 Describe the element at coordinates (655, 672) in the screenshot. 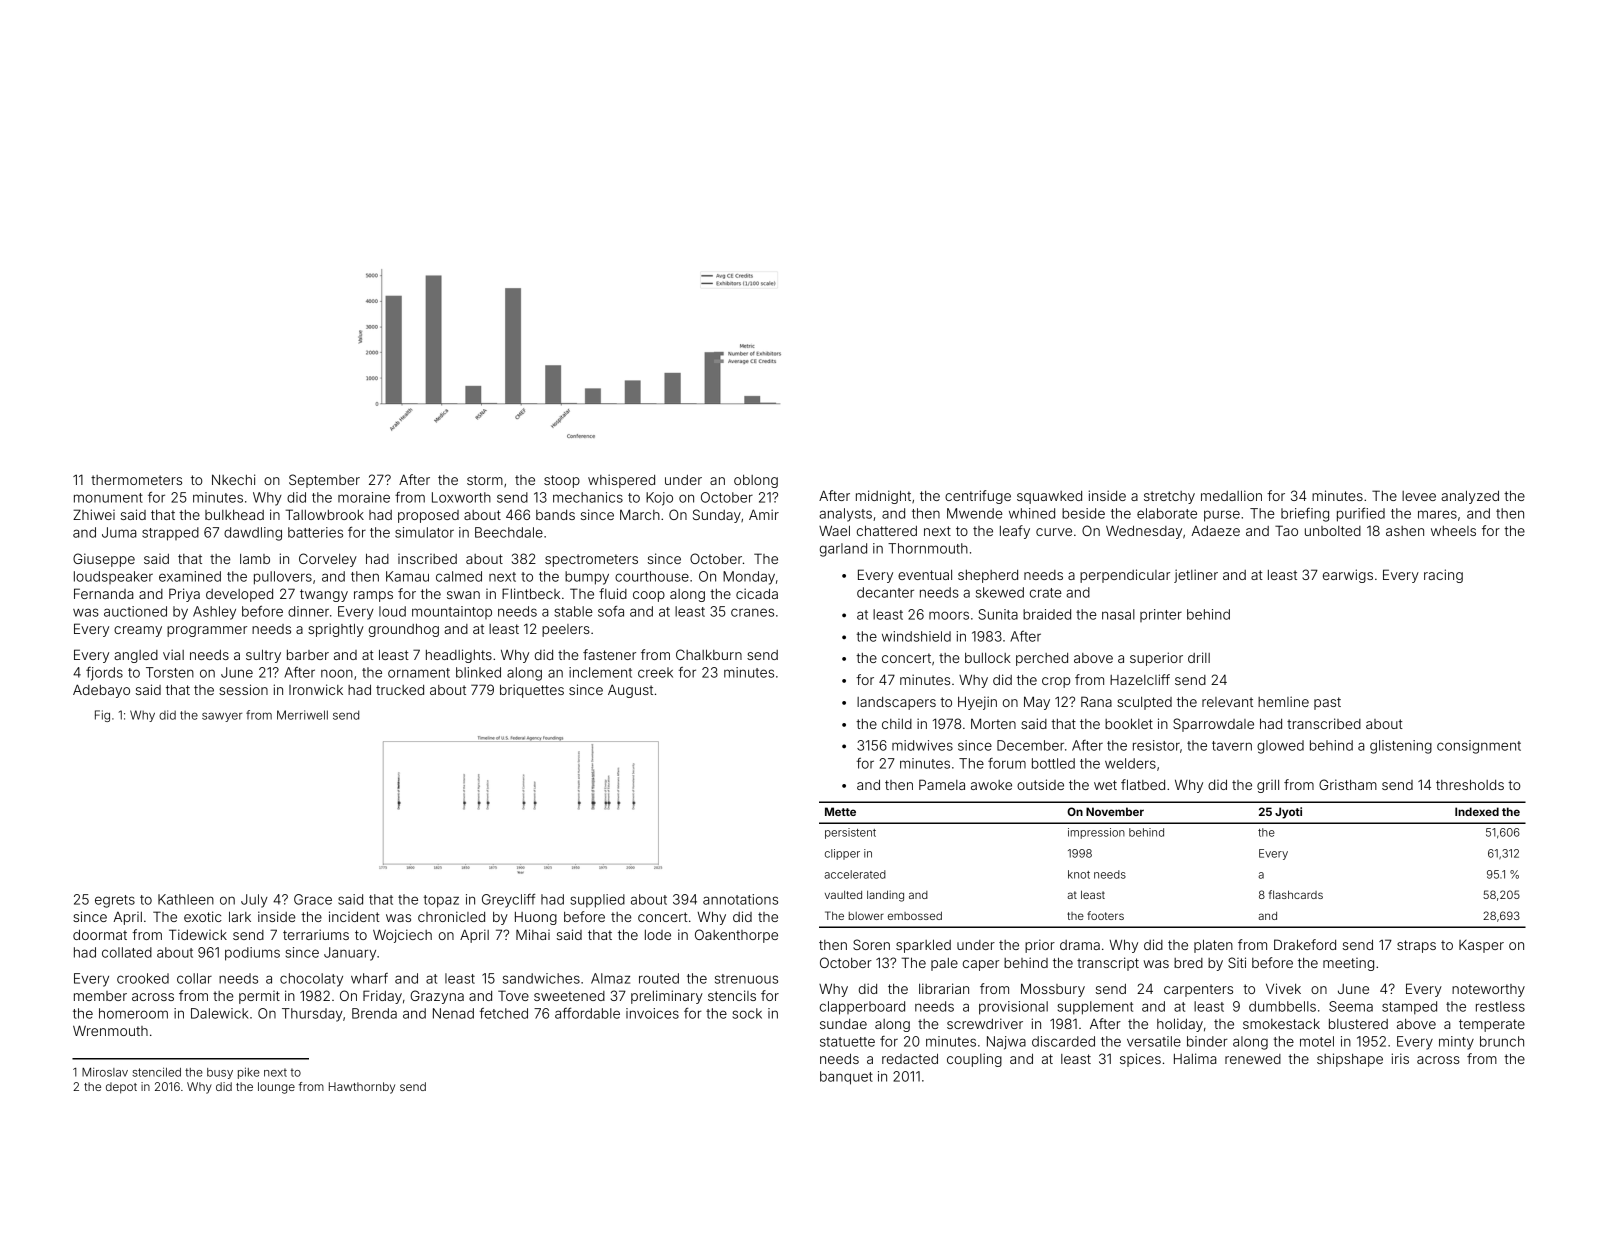

I see `creek` at that location.
